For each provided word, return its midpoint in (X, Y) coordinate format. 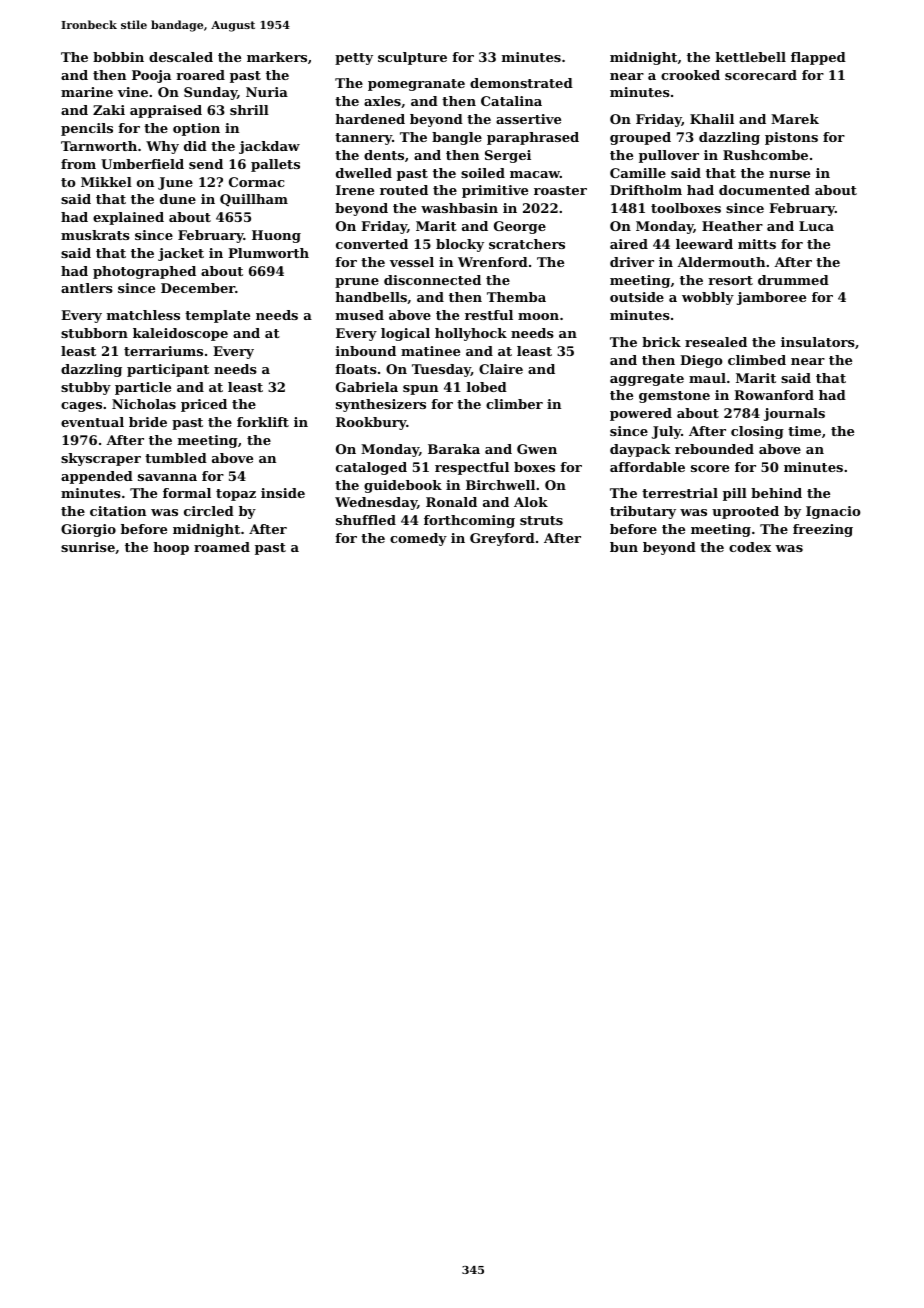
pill (735, 494)
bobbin (118, 57)
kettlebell (751, 57)
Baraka (454, 449)
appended (97, 477)
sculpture (412, 58)
